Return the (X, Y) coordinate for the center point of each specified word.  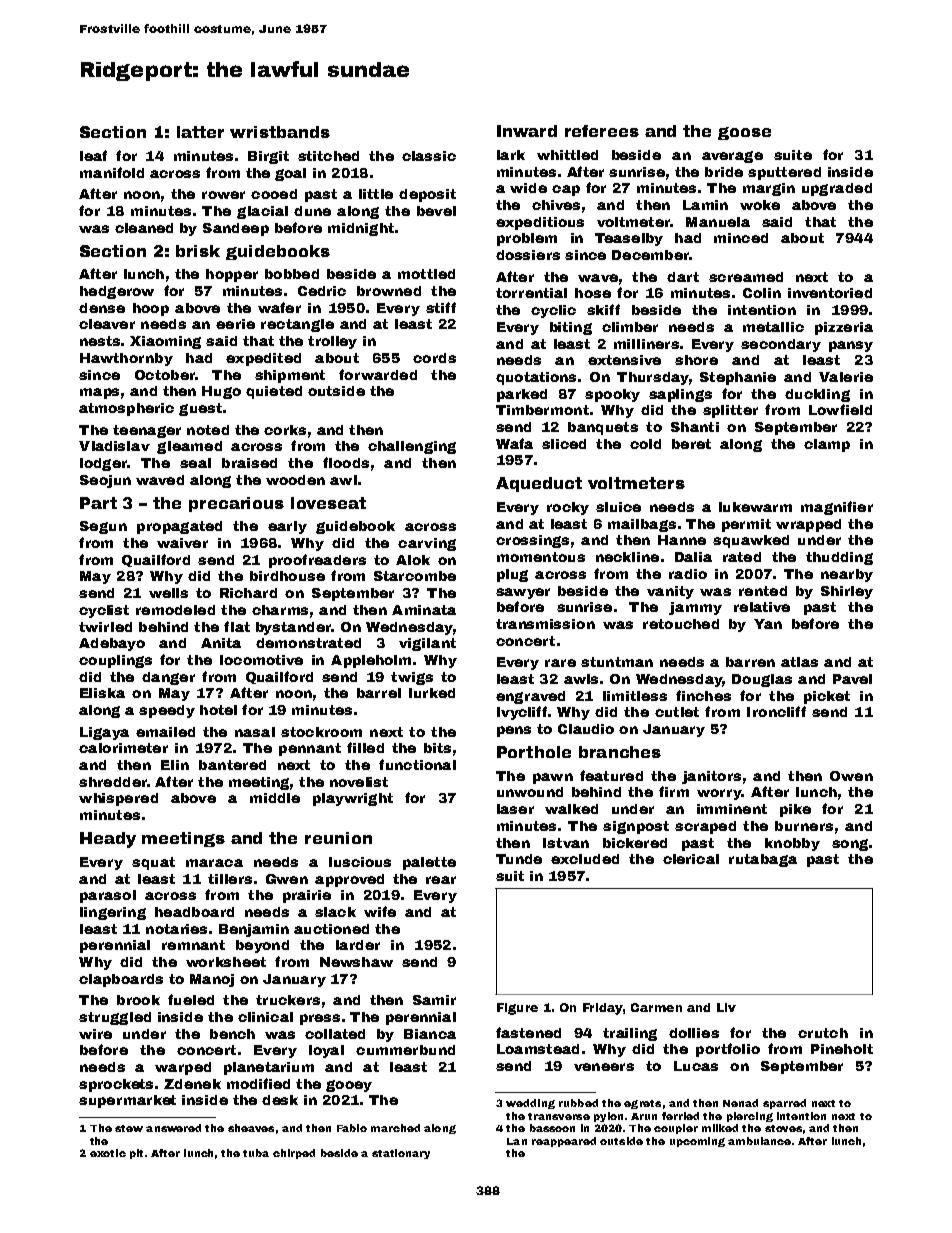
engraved (530, 697)
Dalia (693, 557)
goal (290, 174)
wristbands (280, 132)
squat (153, 863)
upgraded (837, 189)
